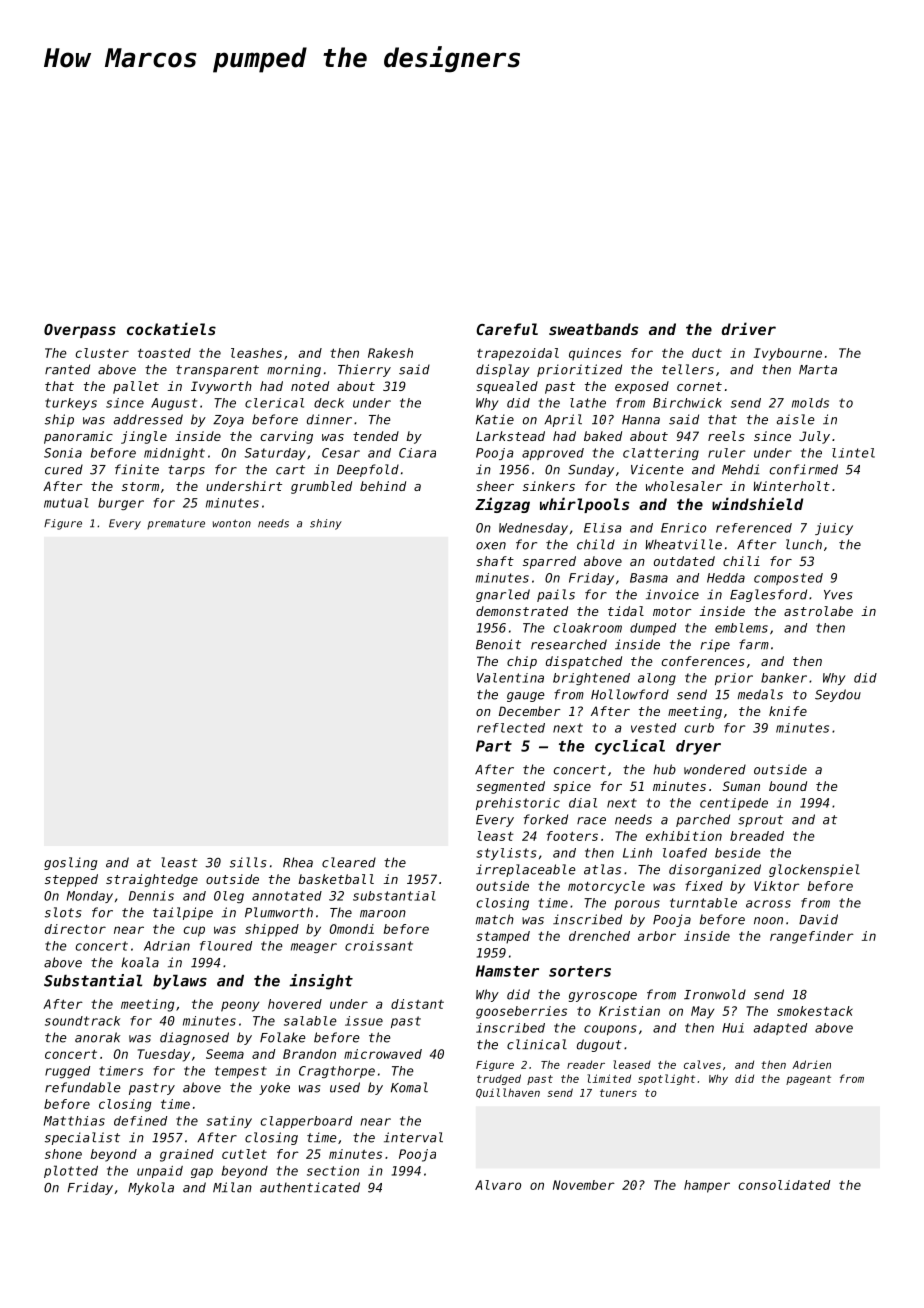 The height and width of the document is (1308, 924). What do you see at coordinates (526, 697) in the document?
I see `gauge` at bounding box center [526, 697].
